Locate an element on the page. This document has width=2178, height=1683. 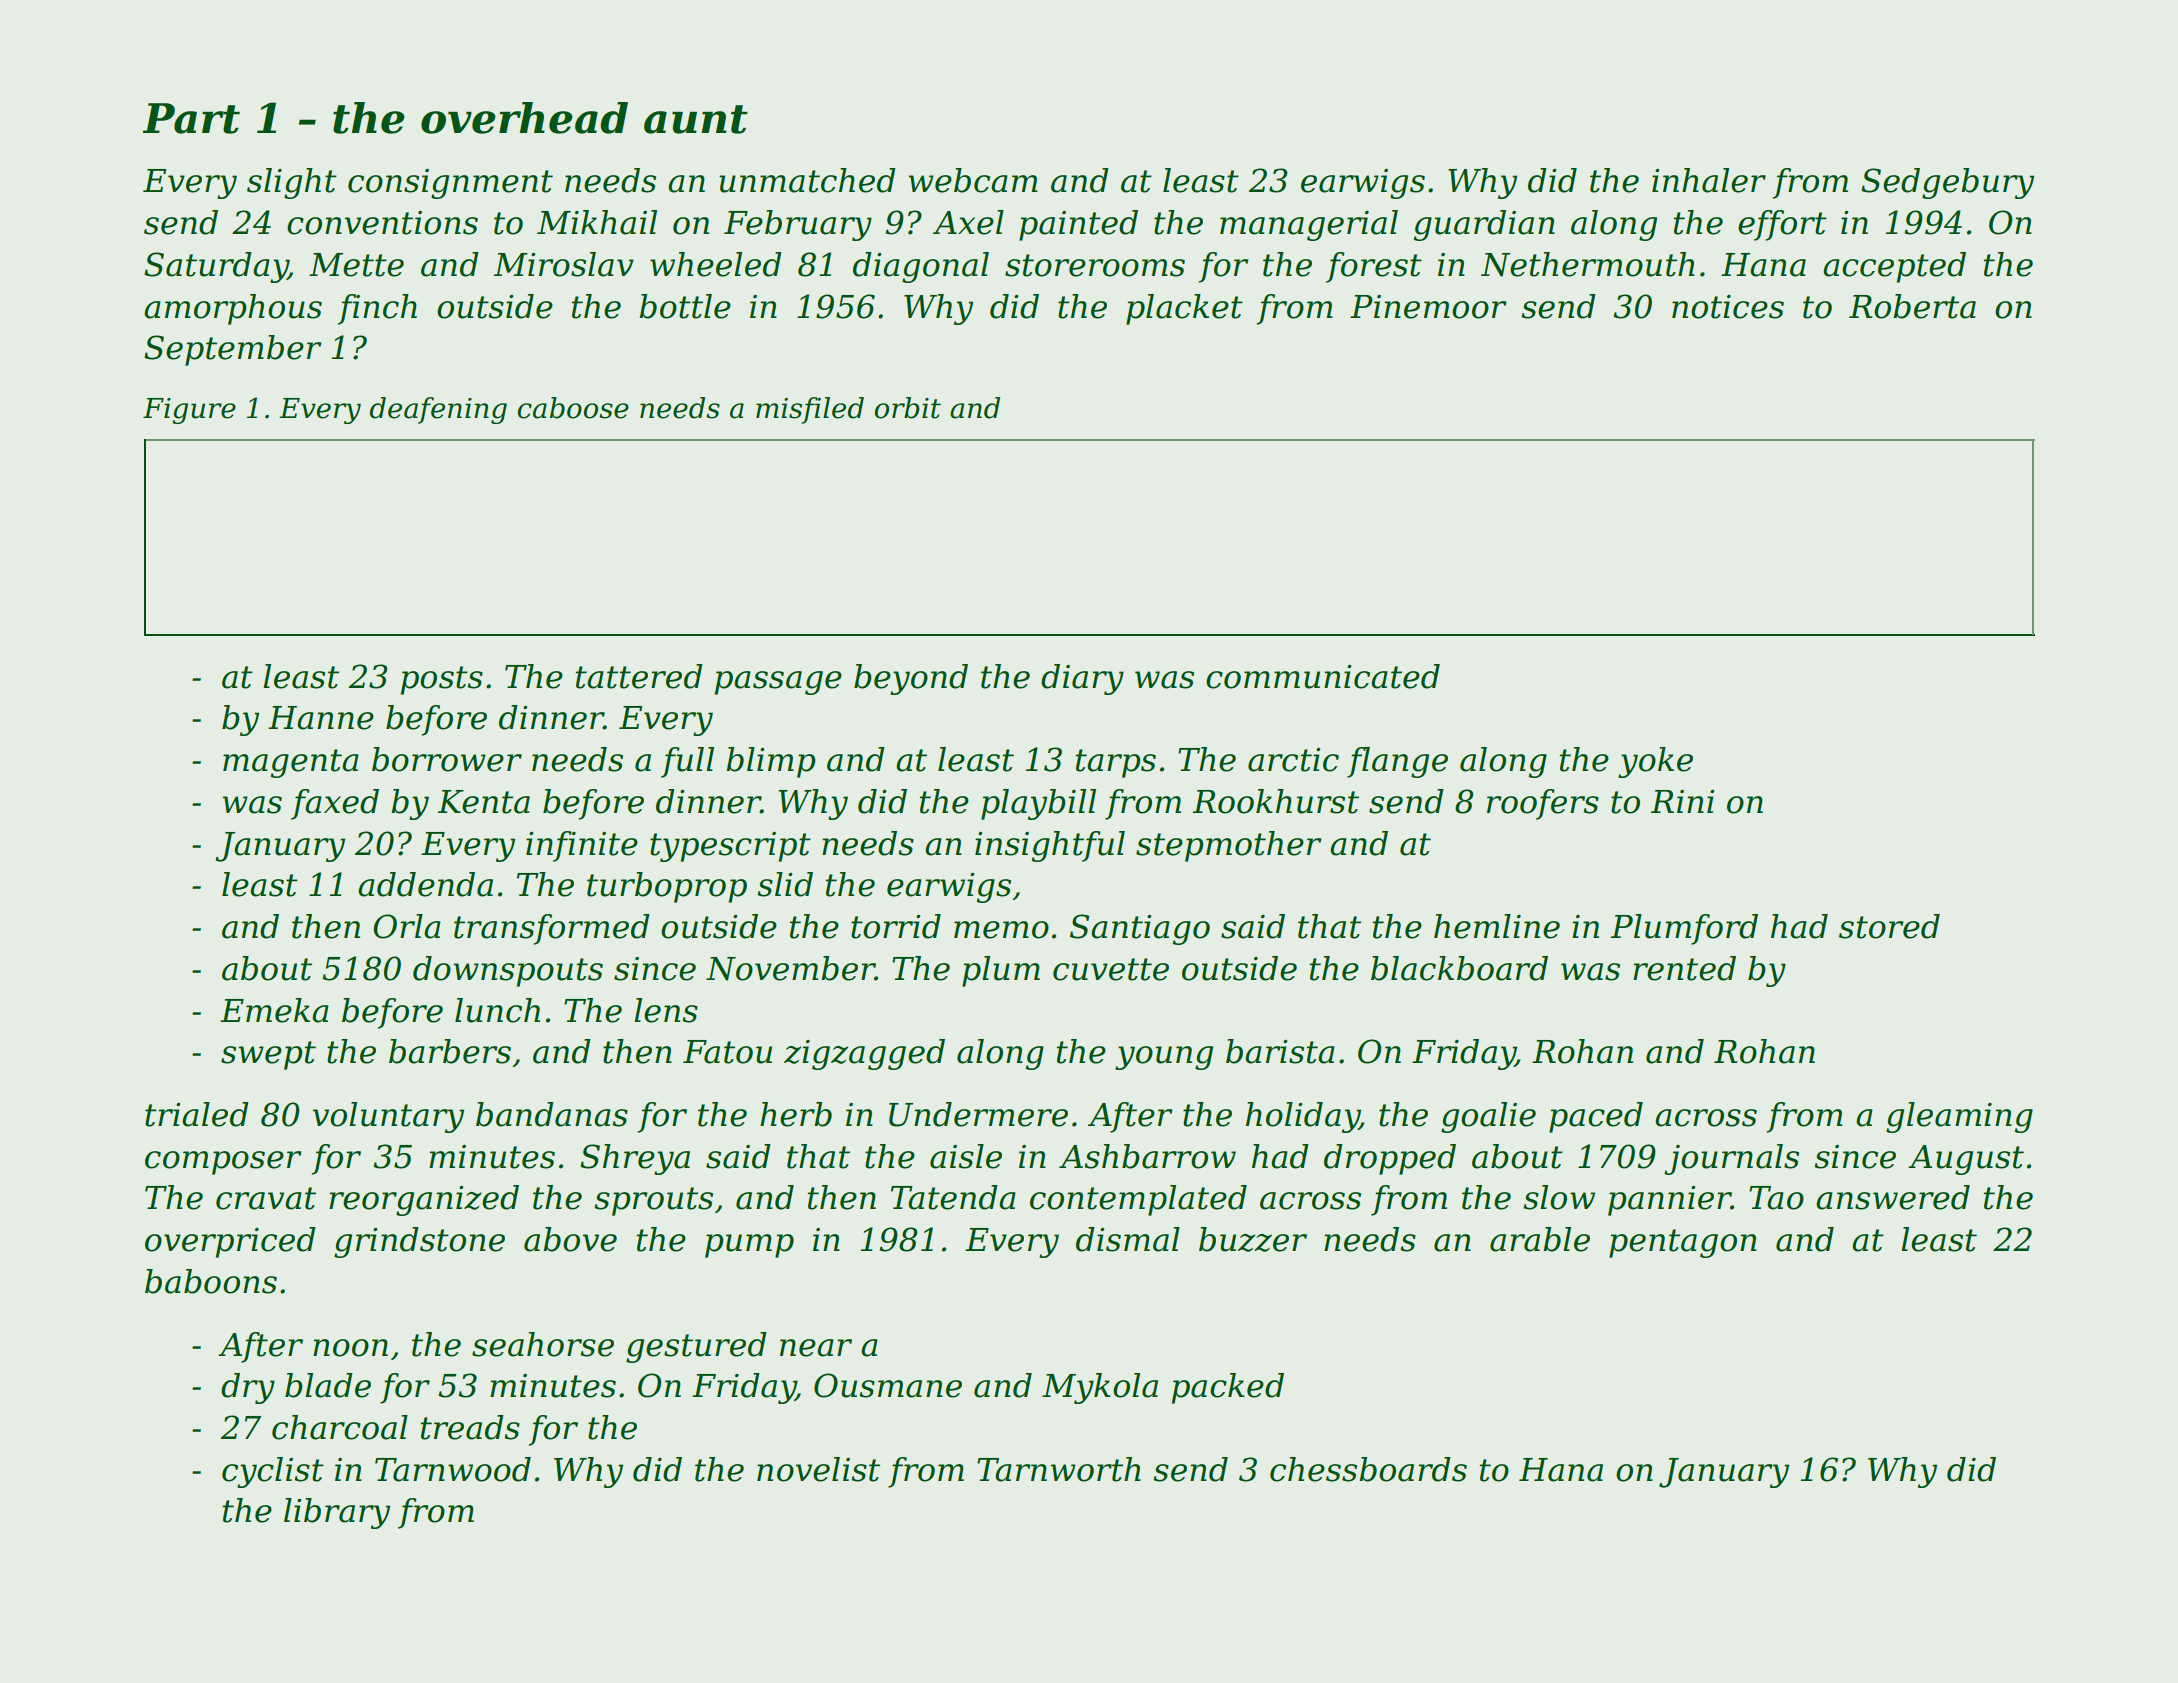
conventions is located at coordinates (382, 223).
